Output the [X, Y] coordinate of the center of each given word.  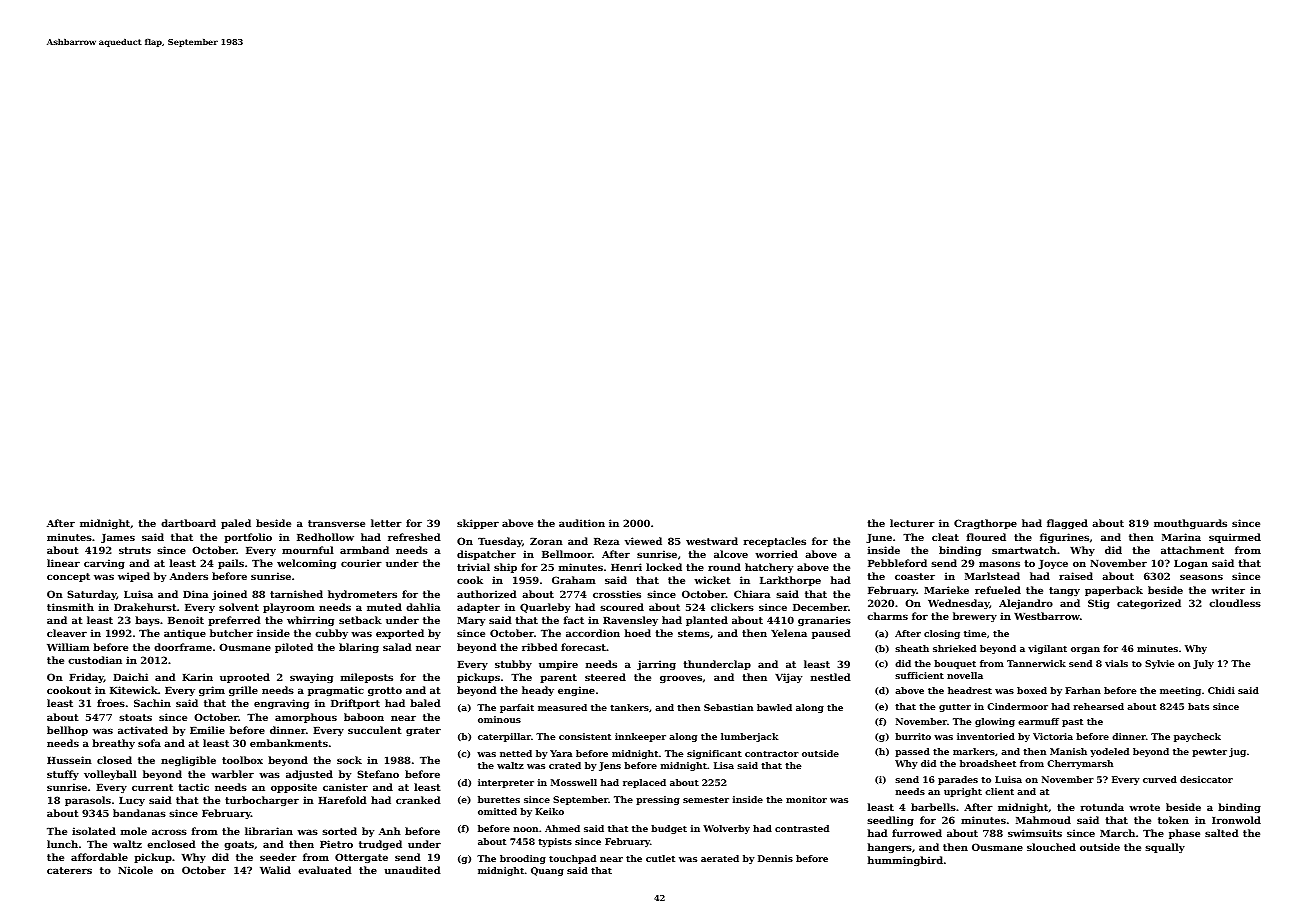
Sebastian [728, 707]
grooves [681, 679]
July [1203, 664]
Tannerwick [1036, 663]
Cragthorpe [985, 524]
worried [776, 554]
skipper [478, 524]
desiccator [1206, 779]
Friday [86, 678]
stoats [135, 717]
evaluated [325, 870]
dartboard [188, 523]
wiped [134, 577]
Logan [1191, 564]
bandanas [139, 813]
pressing [658, 800]
